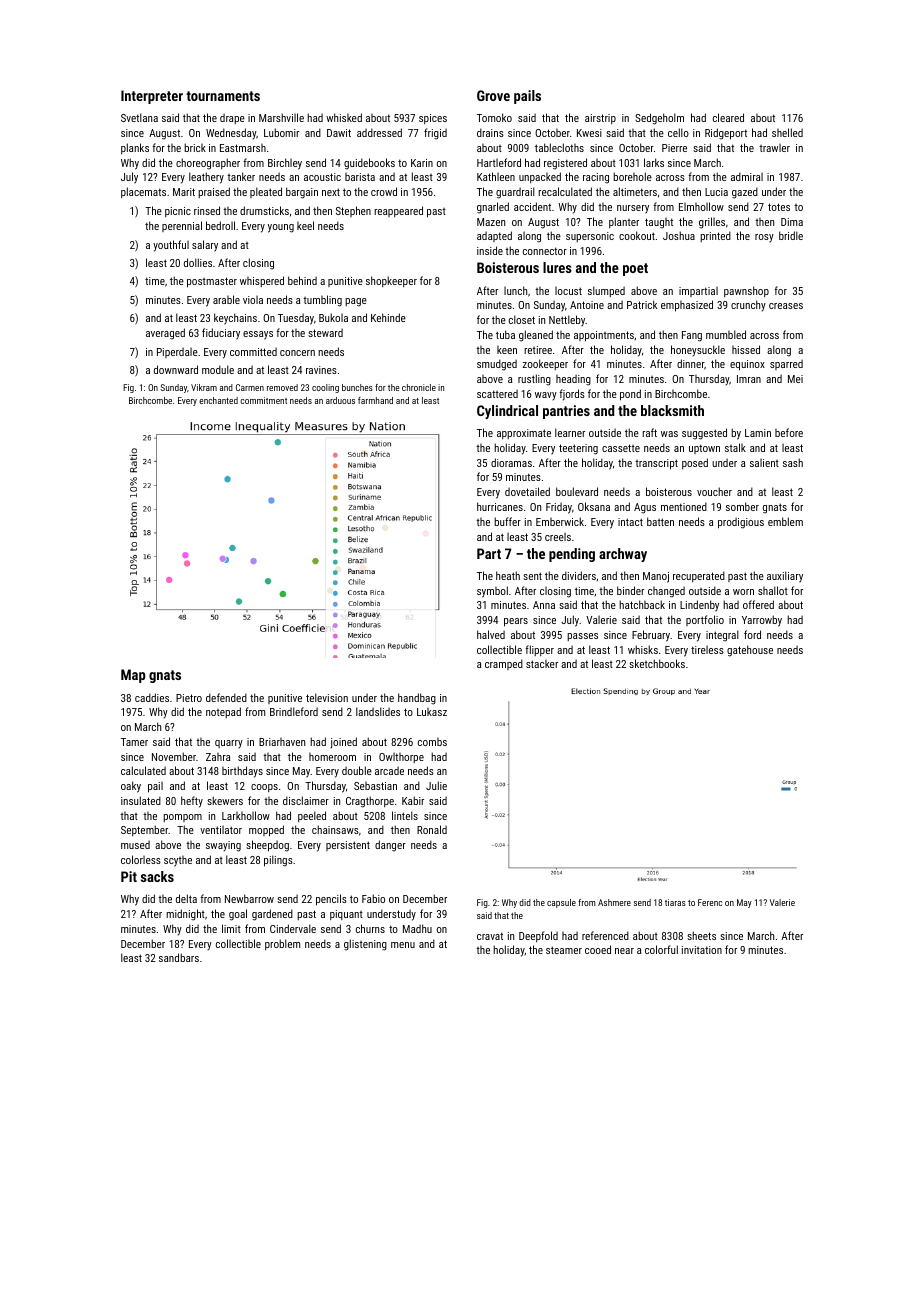 The height and width of the document is (1308, 924). What do you see at coordinates (177, 352) in the document?
I see `Piperdale` at bounding box center [177, 352].
